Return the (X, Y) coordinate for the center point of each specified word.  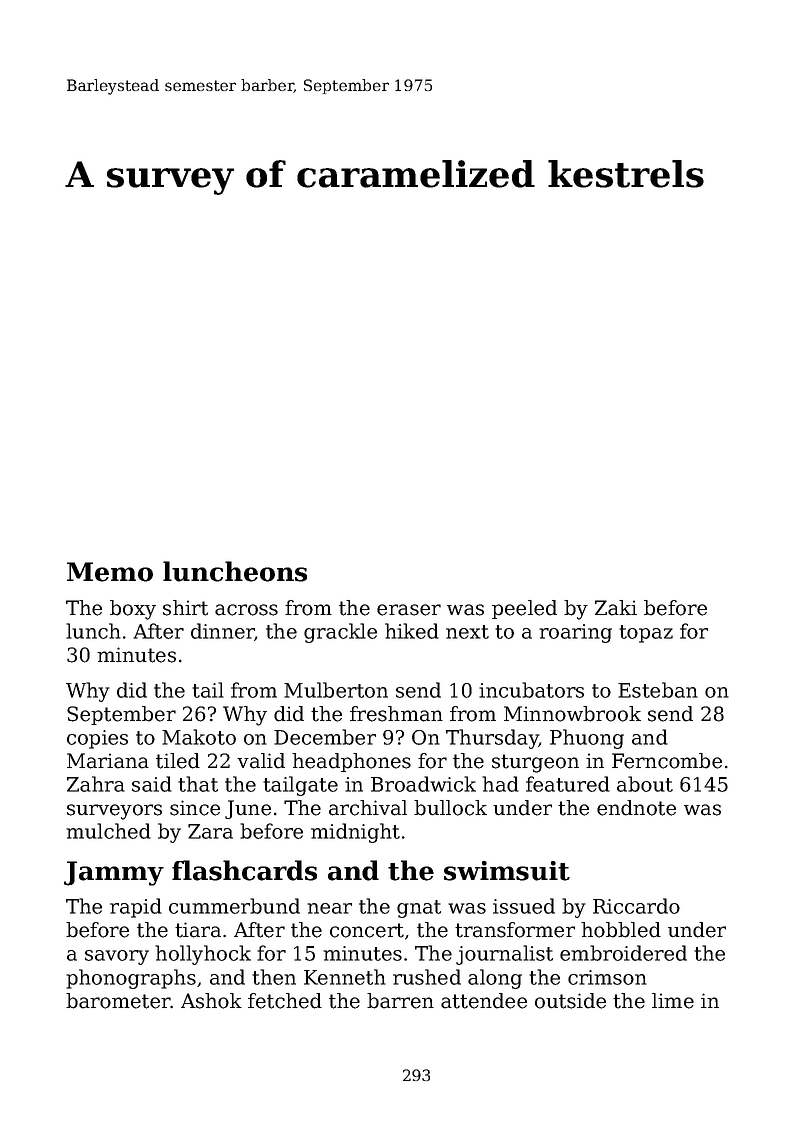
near (329, 908)
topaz (646, 634)
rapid (136, 908)
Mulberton (336, 690)
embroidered (623, 953)
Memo (110, 572)
